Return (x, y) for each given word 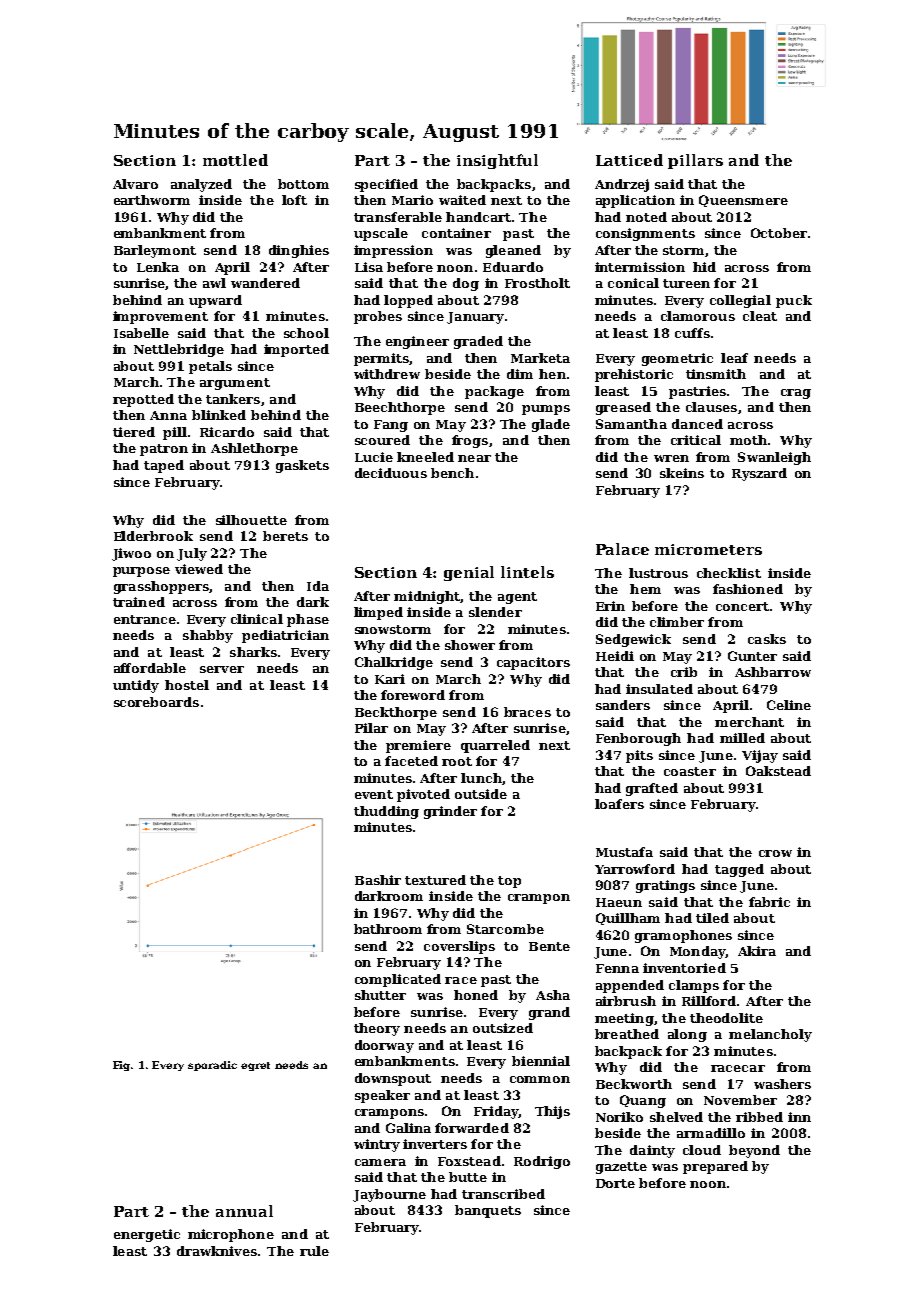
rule (314, 1251)
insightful (497, 161)
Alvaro (135, 184)
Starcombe (505, 929)
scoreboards (156, 702)
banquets (488, 1211)
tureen (686, 283)
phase (308, 620)
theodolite (726, 1018)
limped (378, 613)
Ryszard (759, 474)
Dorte (615, 1183)
